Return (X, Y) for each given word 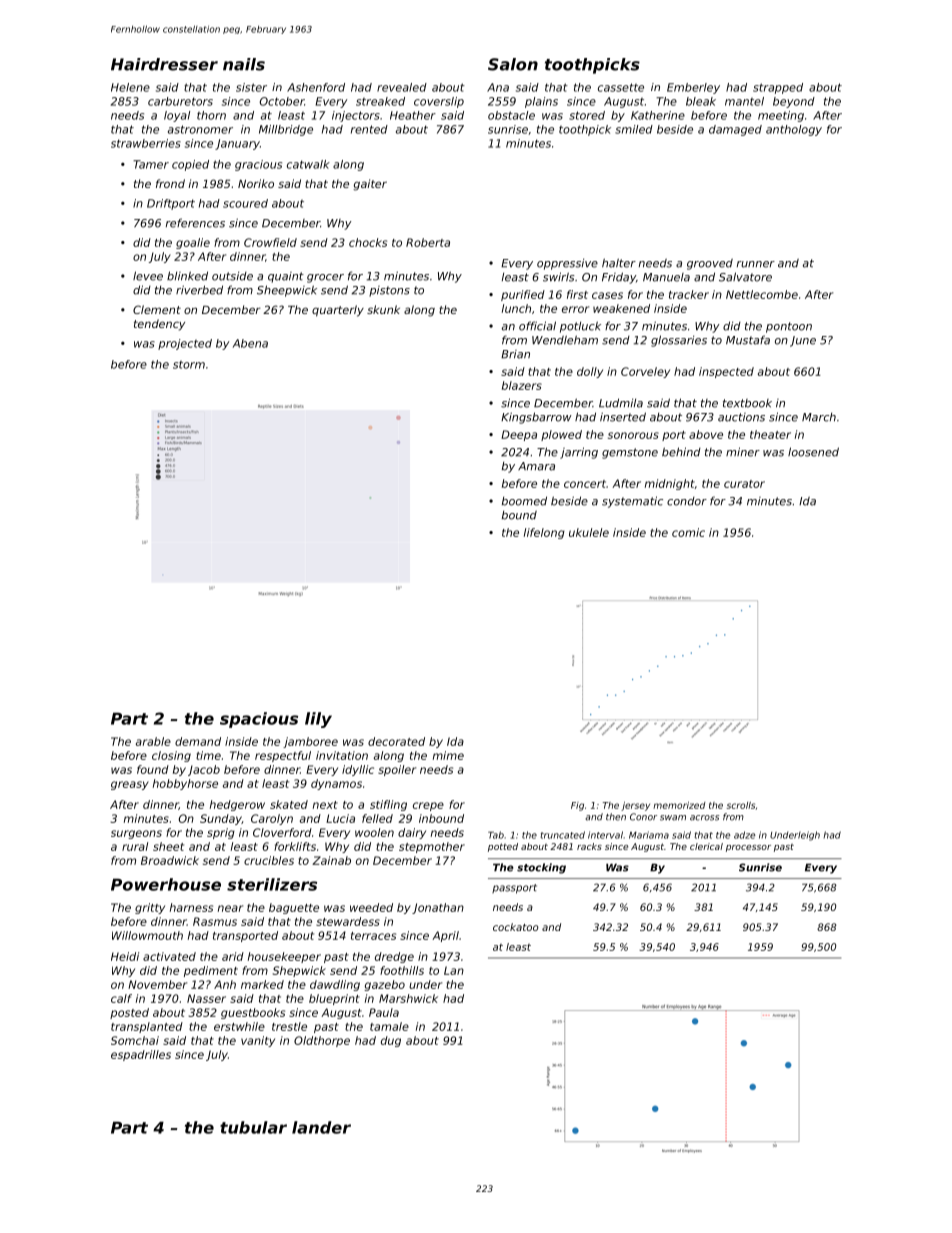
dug (391, 1041)
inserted (623, 417)
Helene (130, 87)
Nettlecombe (762, 294)
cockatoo (516, 927)
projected (185, 344)
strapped (778, 88)
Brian (515, 354)
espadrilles (141, 1055)
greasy (130, 785)
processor (748, 848)
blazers (522, 385)
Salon (513, 64)
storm (189, 365)
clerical (706, 846)
